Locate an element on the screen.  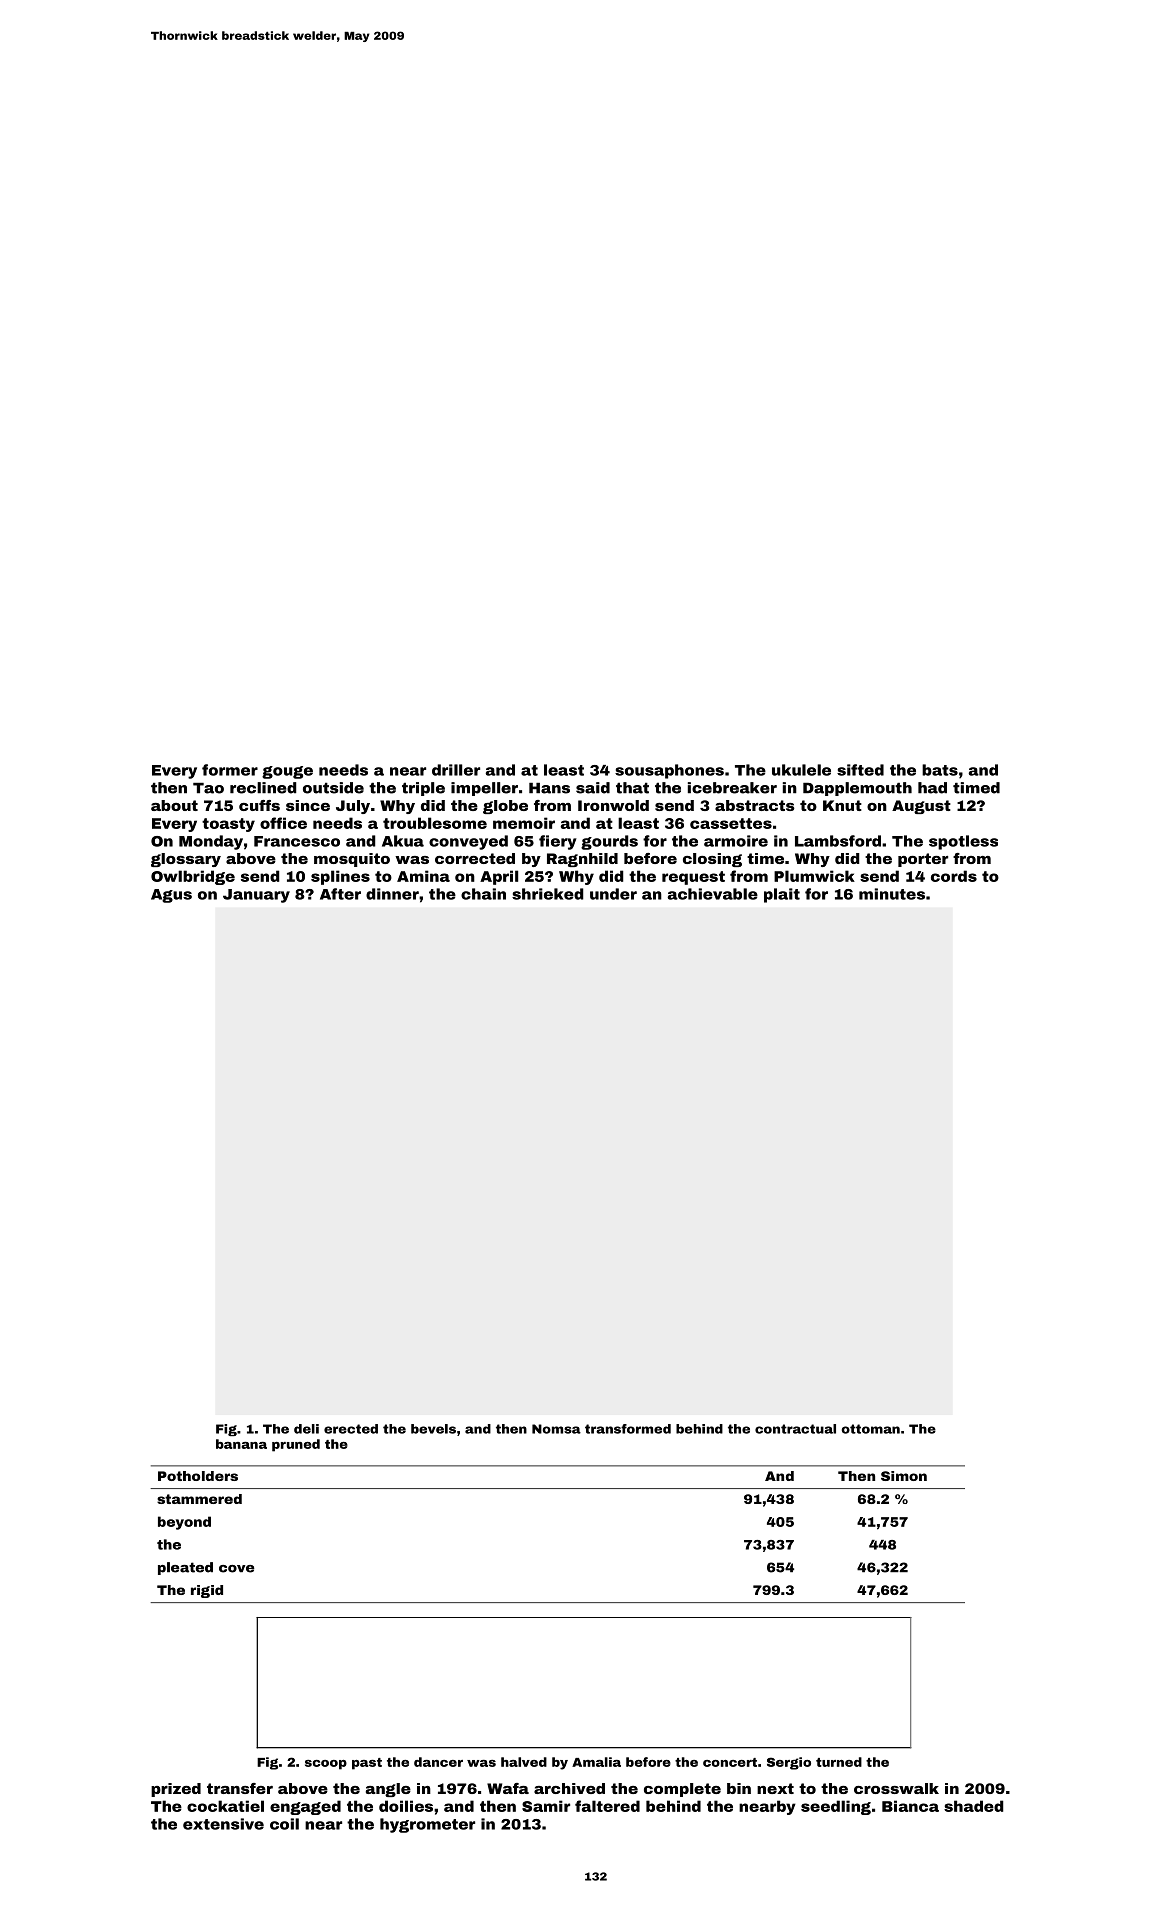
concert is located at coordinates (730, 1762).
